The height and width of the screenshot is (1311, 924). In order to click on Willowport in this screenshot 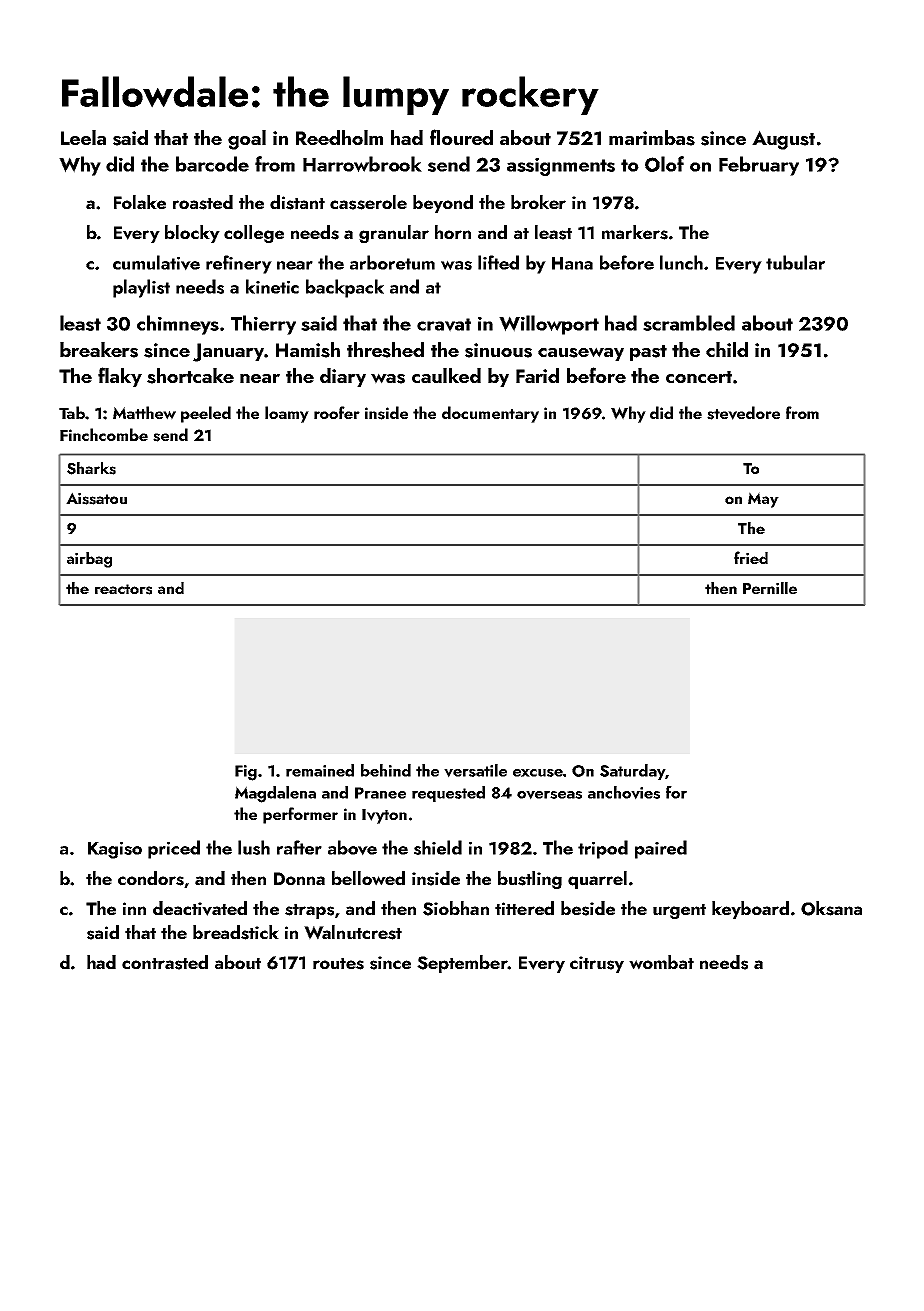, I will do `click(549, 325)`.
